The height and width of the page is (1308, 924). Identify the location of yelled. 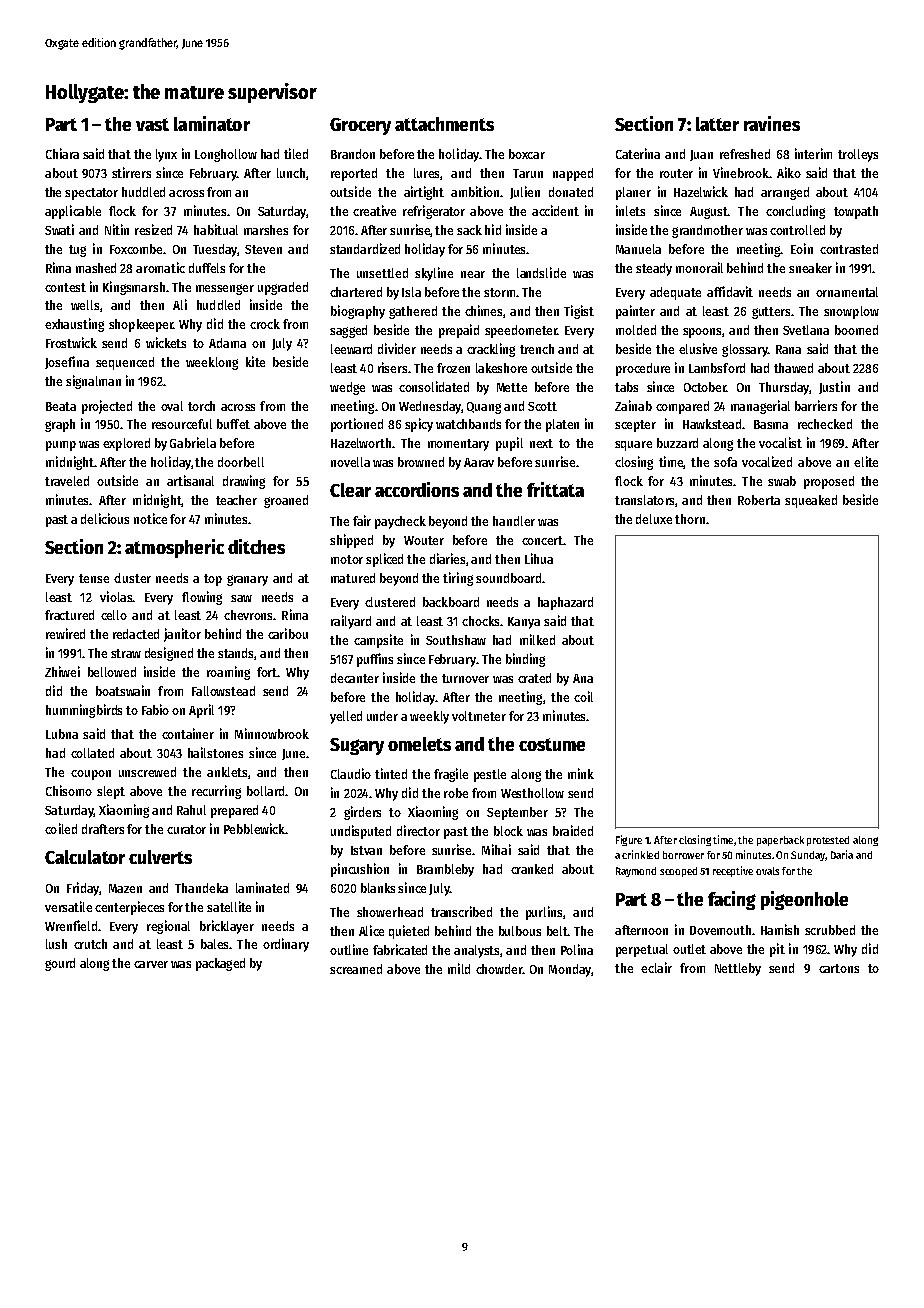
(346, 717).
